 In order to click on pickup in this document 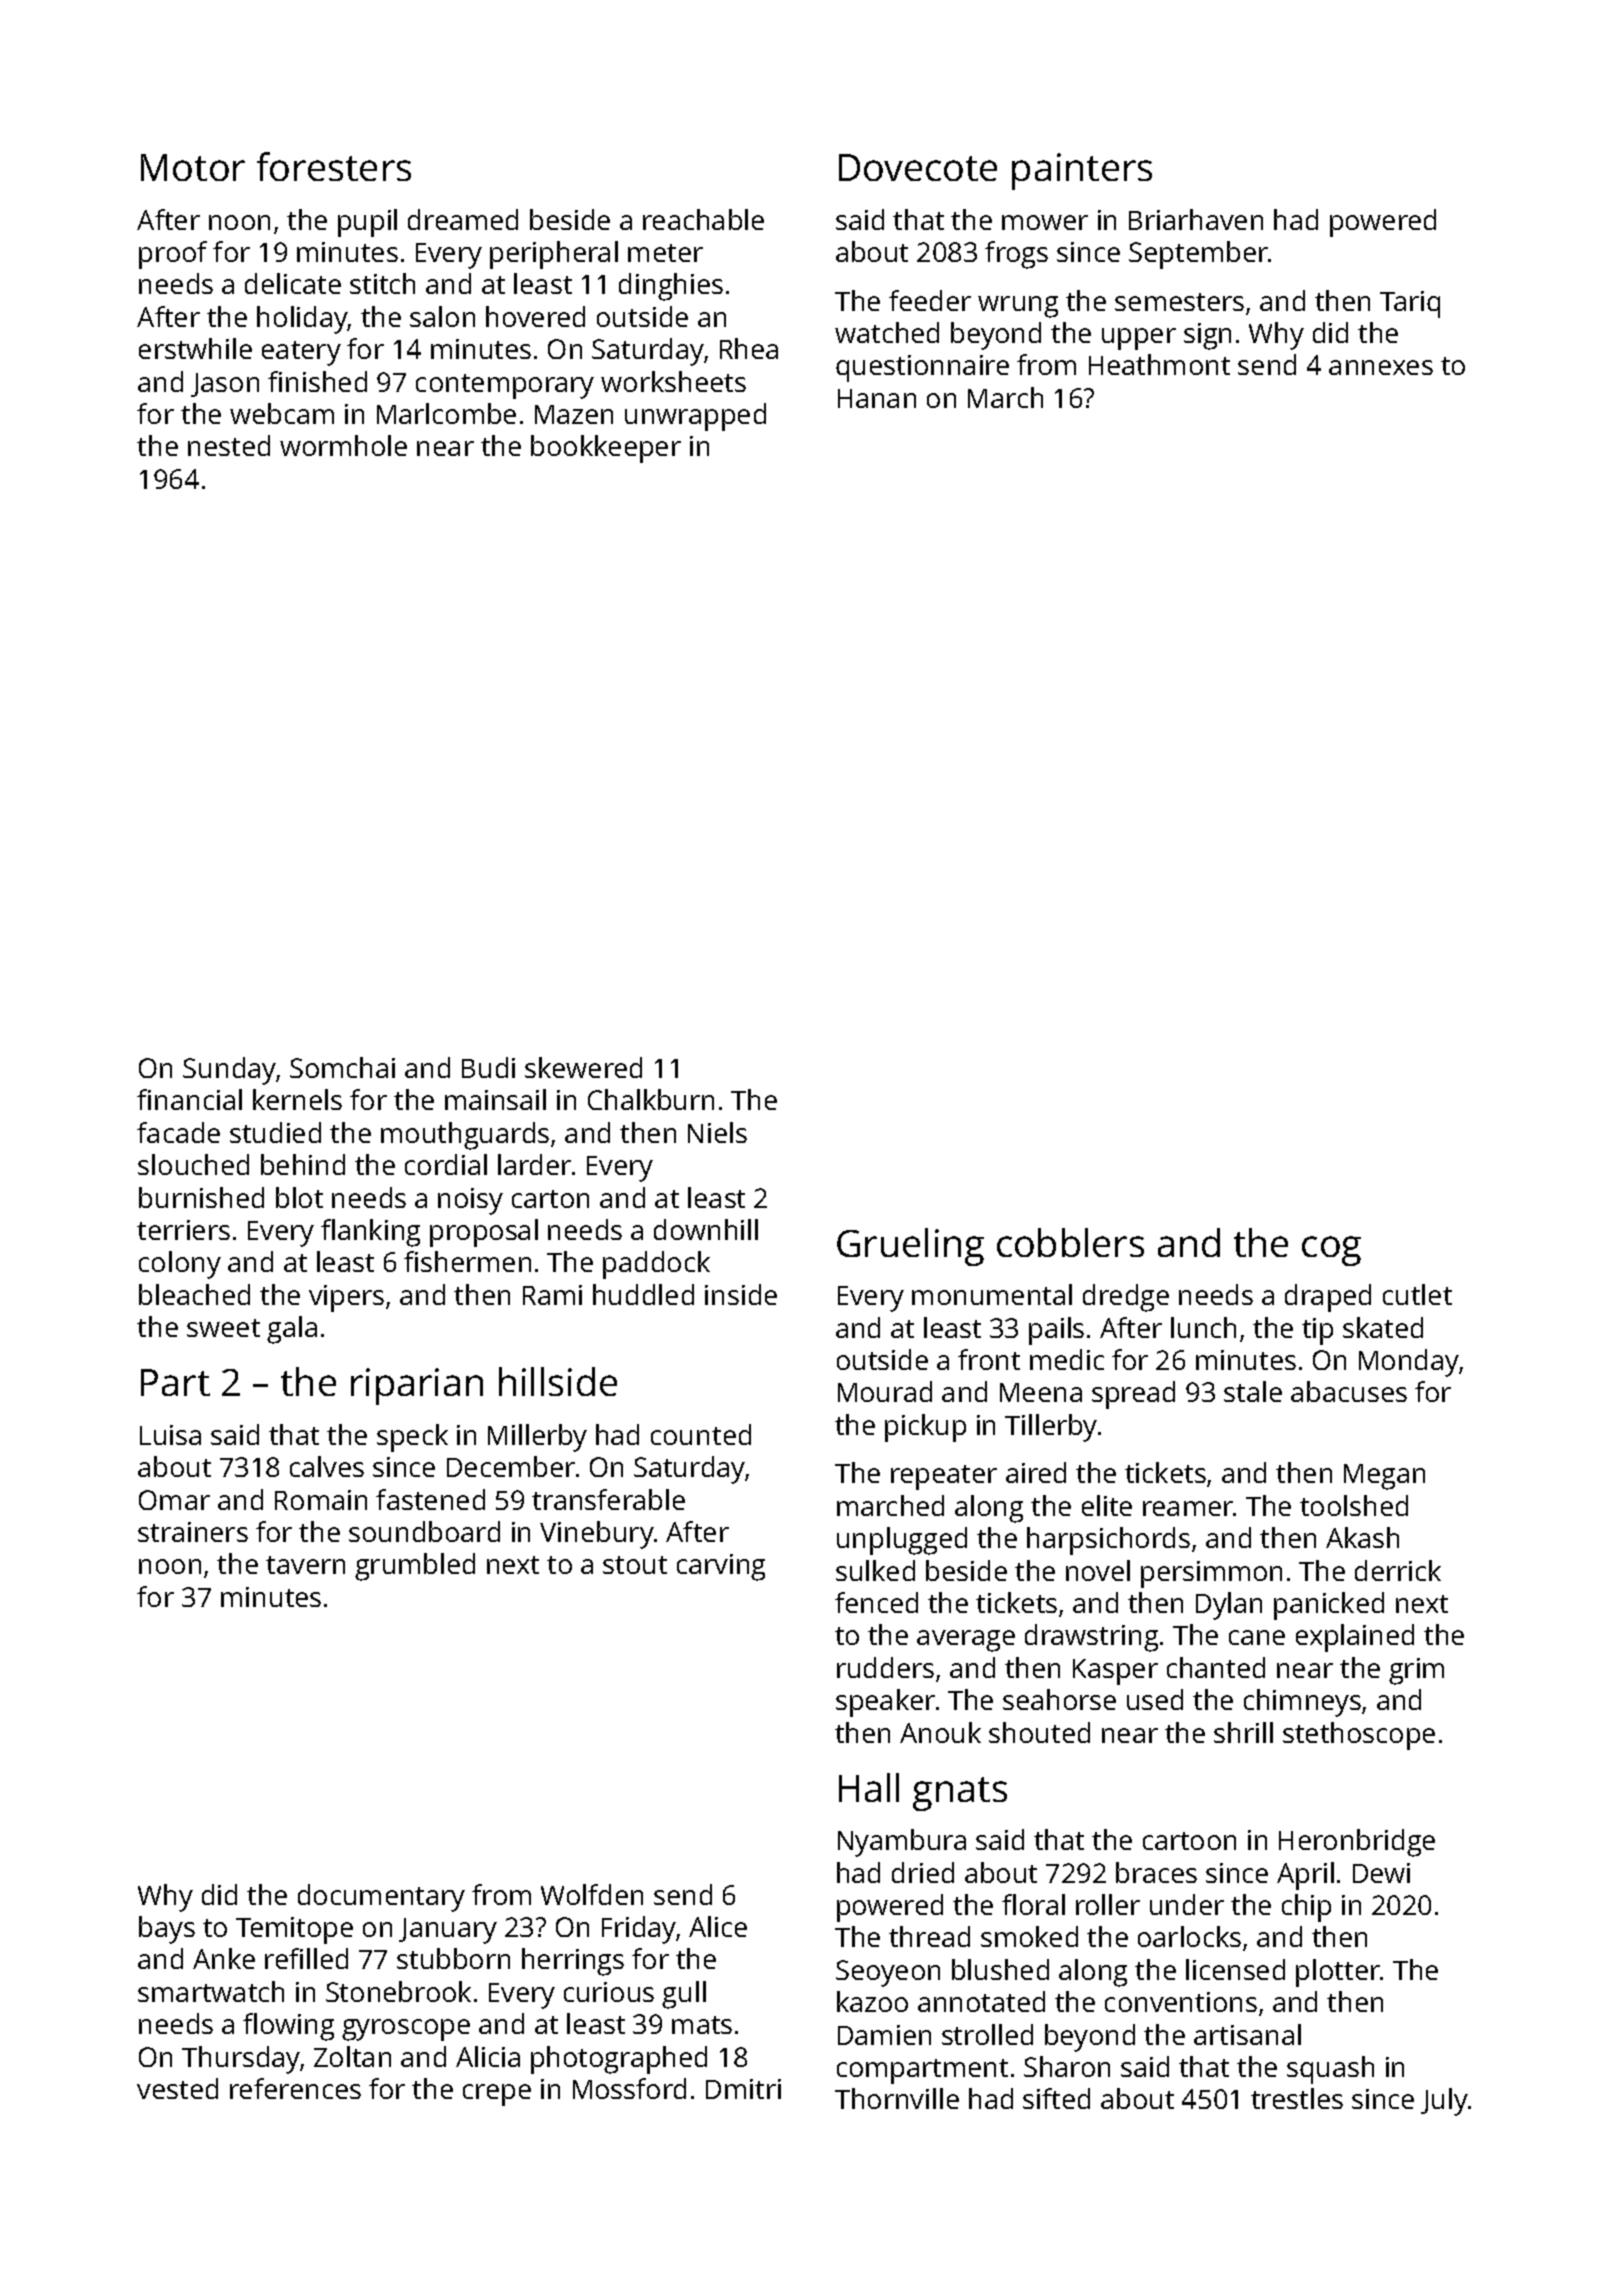, I will do `click(925, 1428)`.
